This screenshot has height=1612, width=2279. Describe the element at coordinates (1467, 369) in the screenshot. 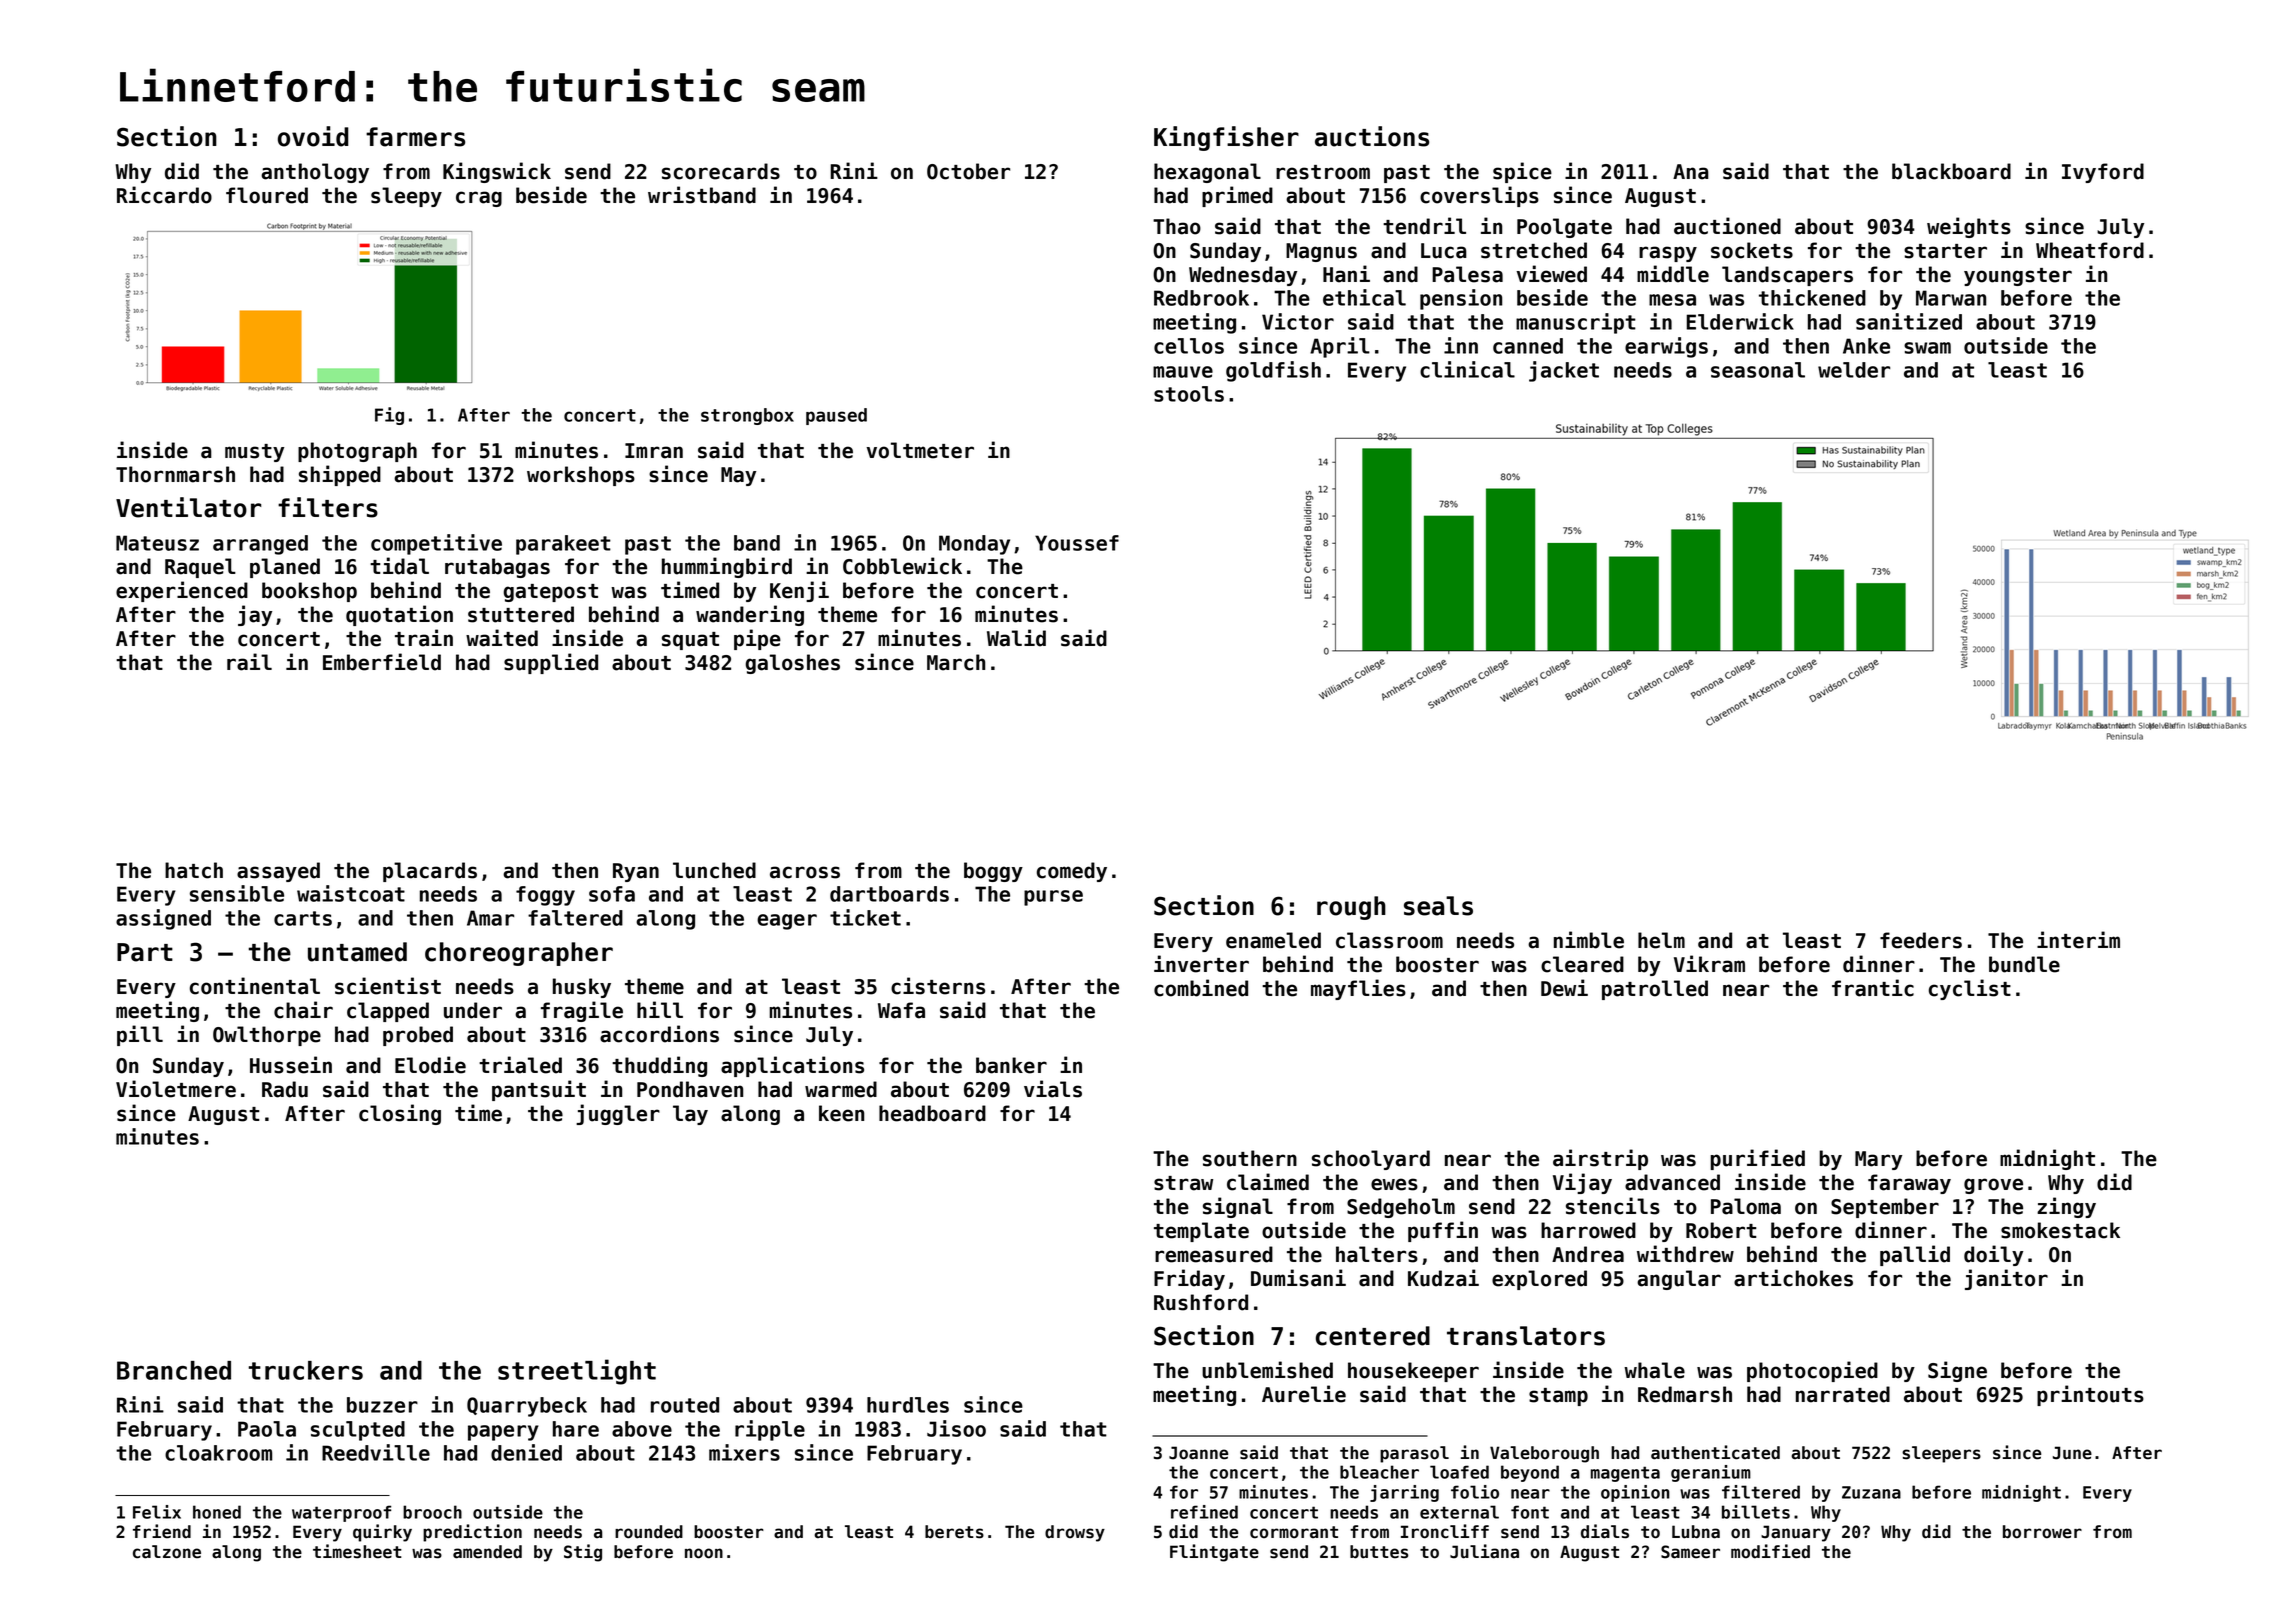

I see `clinical` at that location.
